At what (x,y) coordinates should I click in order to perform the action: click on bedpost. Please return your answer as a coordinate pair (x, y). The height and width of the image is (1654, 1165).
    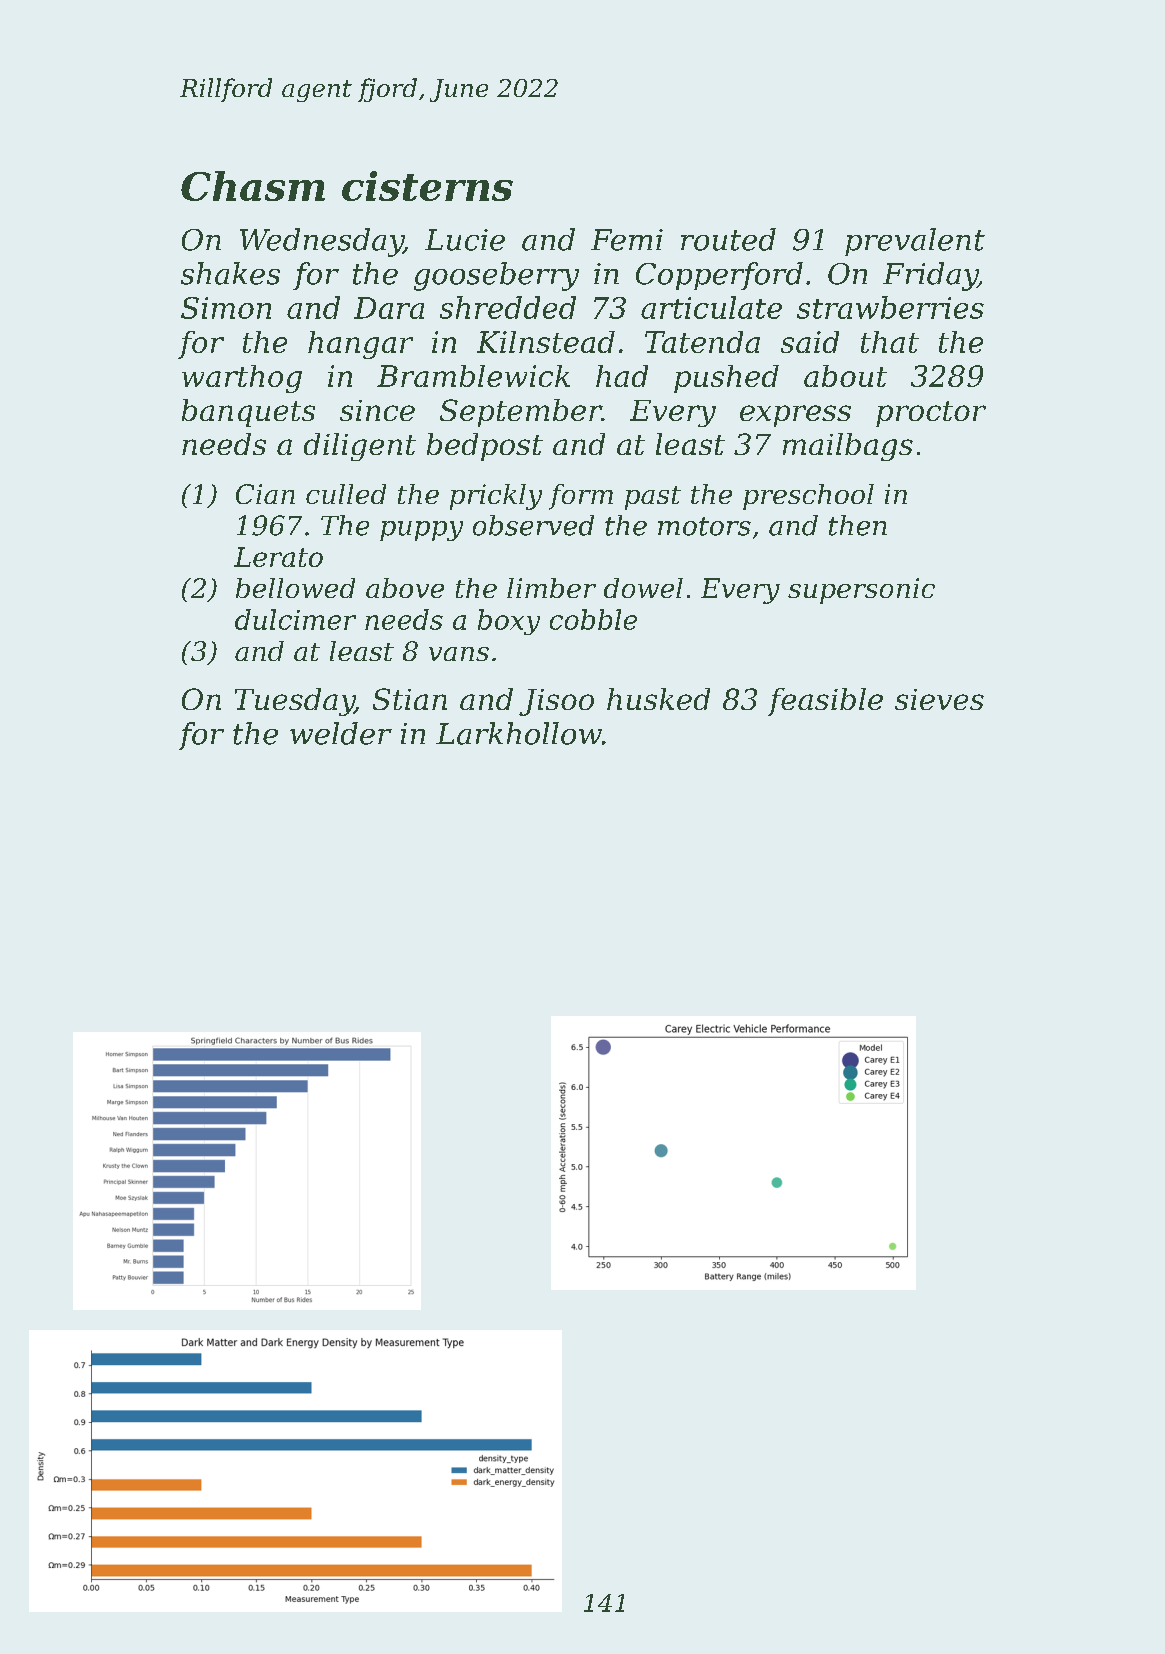
    Looking at the image, I should click on (485, 447).
